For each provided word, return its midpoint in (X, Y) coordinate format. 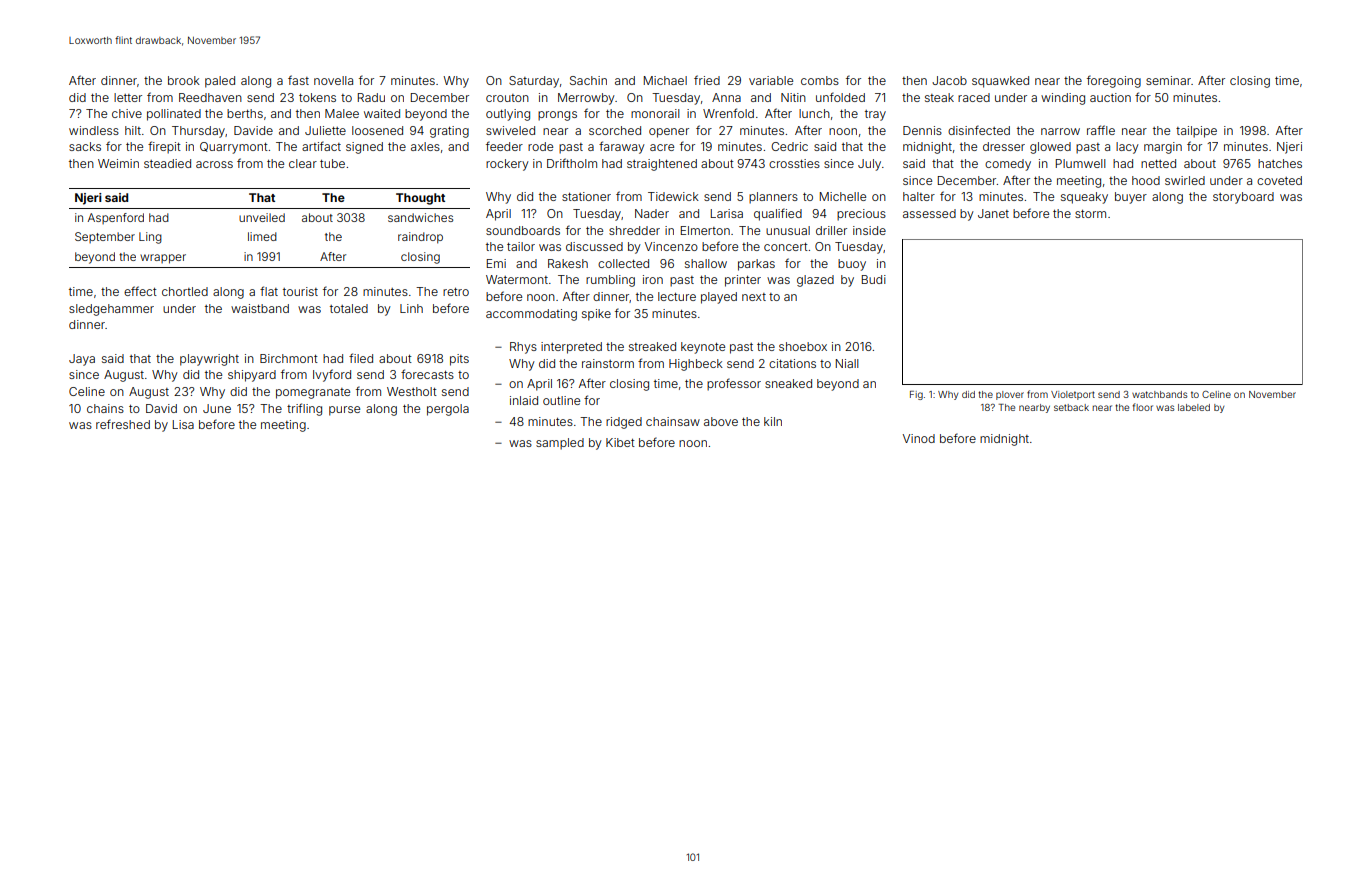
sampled (560, 444)
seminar (1168, 80)
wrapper (163, 259)
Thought (420, 199)
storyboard (1243, 198)
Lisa (183, 424)
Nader (652, 213)
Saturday (534, 82)
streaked (652, 346)
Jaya (82, 360)
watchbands (1160, 394)
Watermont (517, 279)
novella (333, 80)
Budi (874, 279)
